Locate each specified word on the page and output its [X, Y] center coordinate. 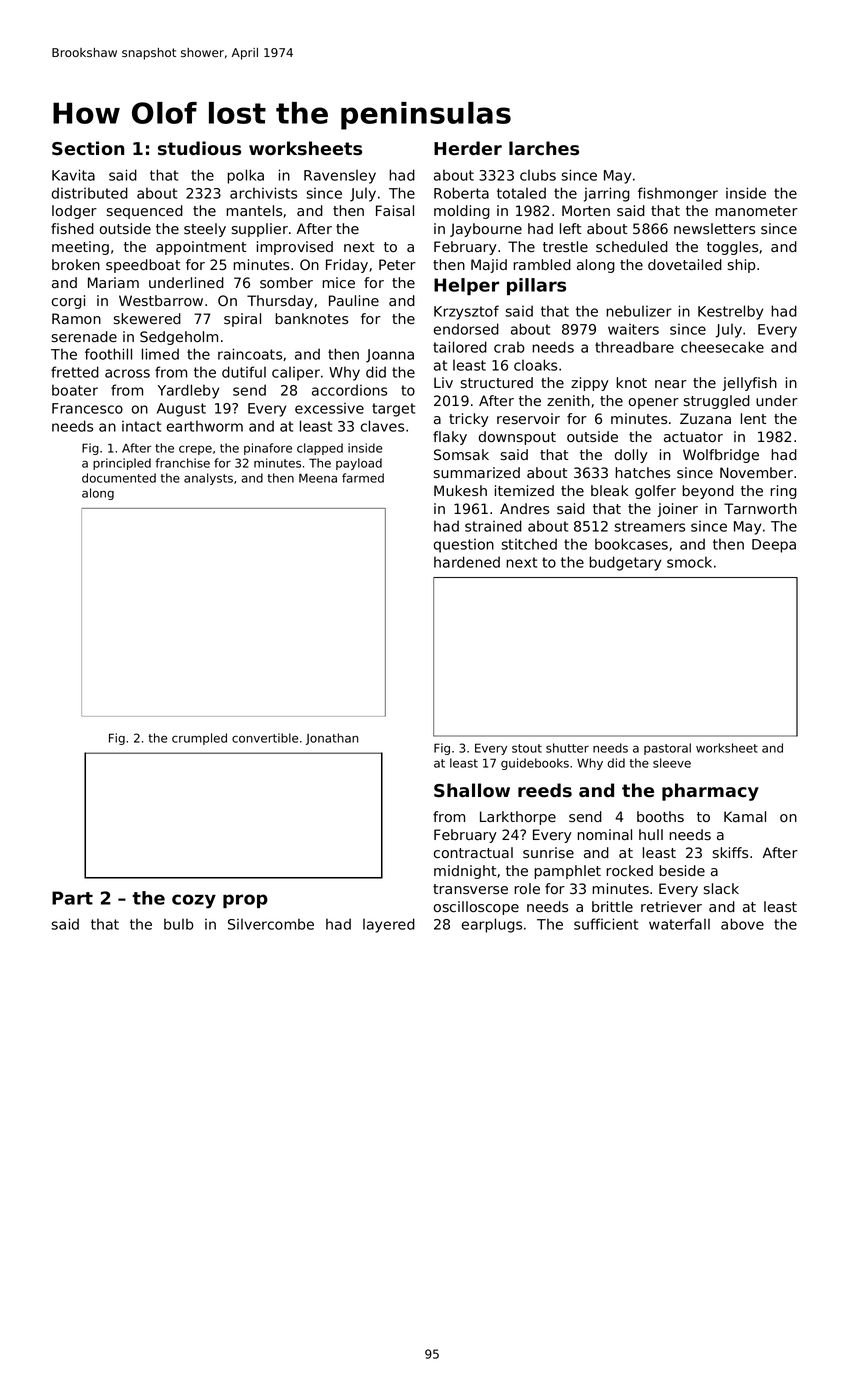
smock [689, 562]
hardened [467, 562]
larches [544, 148]
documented [119, 478]
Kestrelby [730, 312]
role [527, 888]
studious [199, 148]
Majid [489, 266]
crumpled [199, 739]
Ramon [76, 318]
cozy [194, 901]
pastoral [667, 749]
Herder [468, 148]
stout [527, 748]
